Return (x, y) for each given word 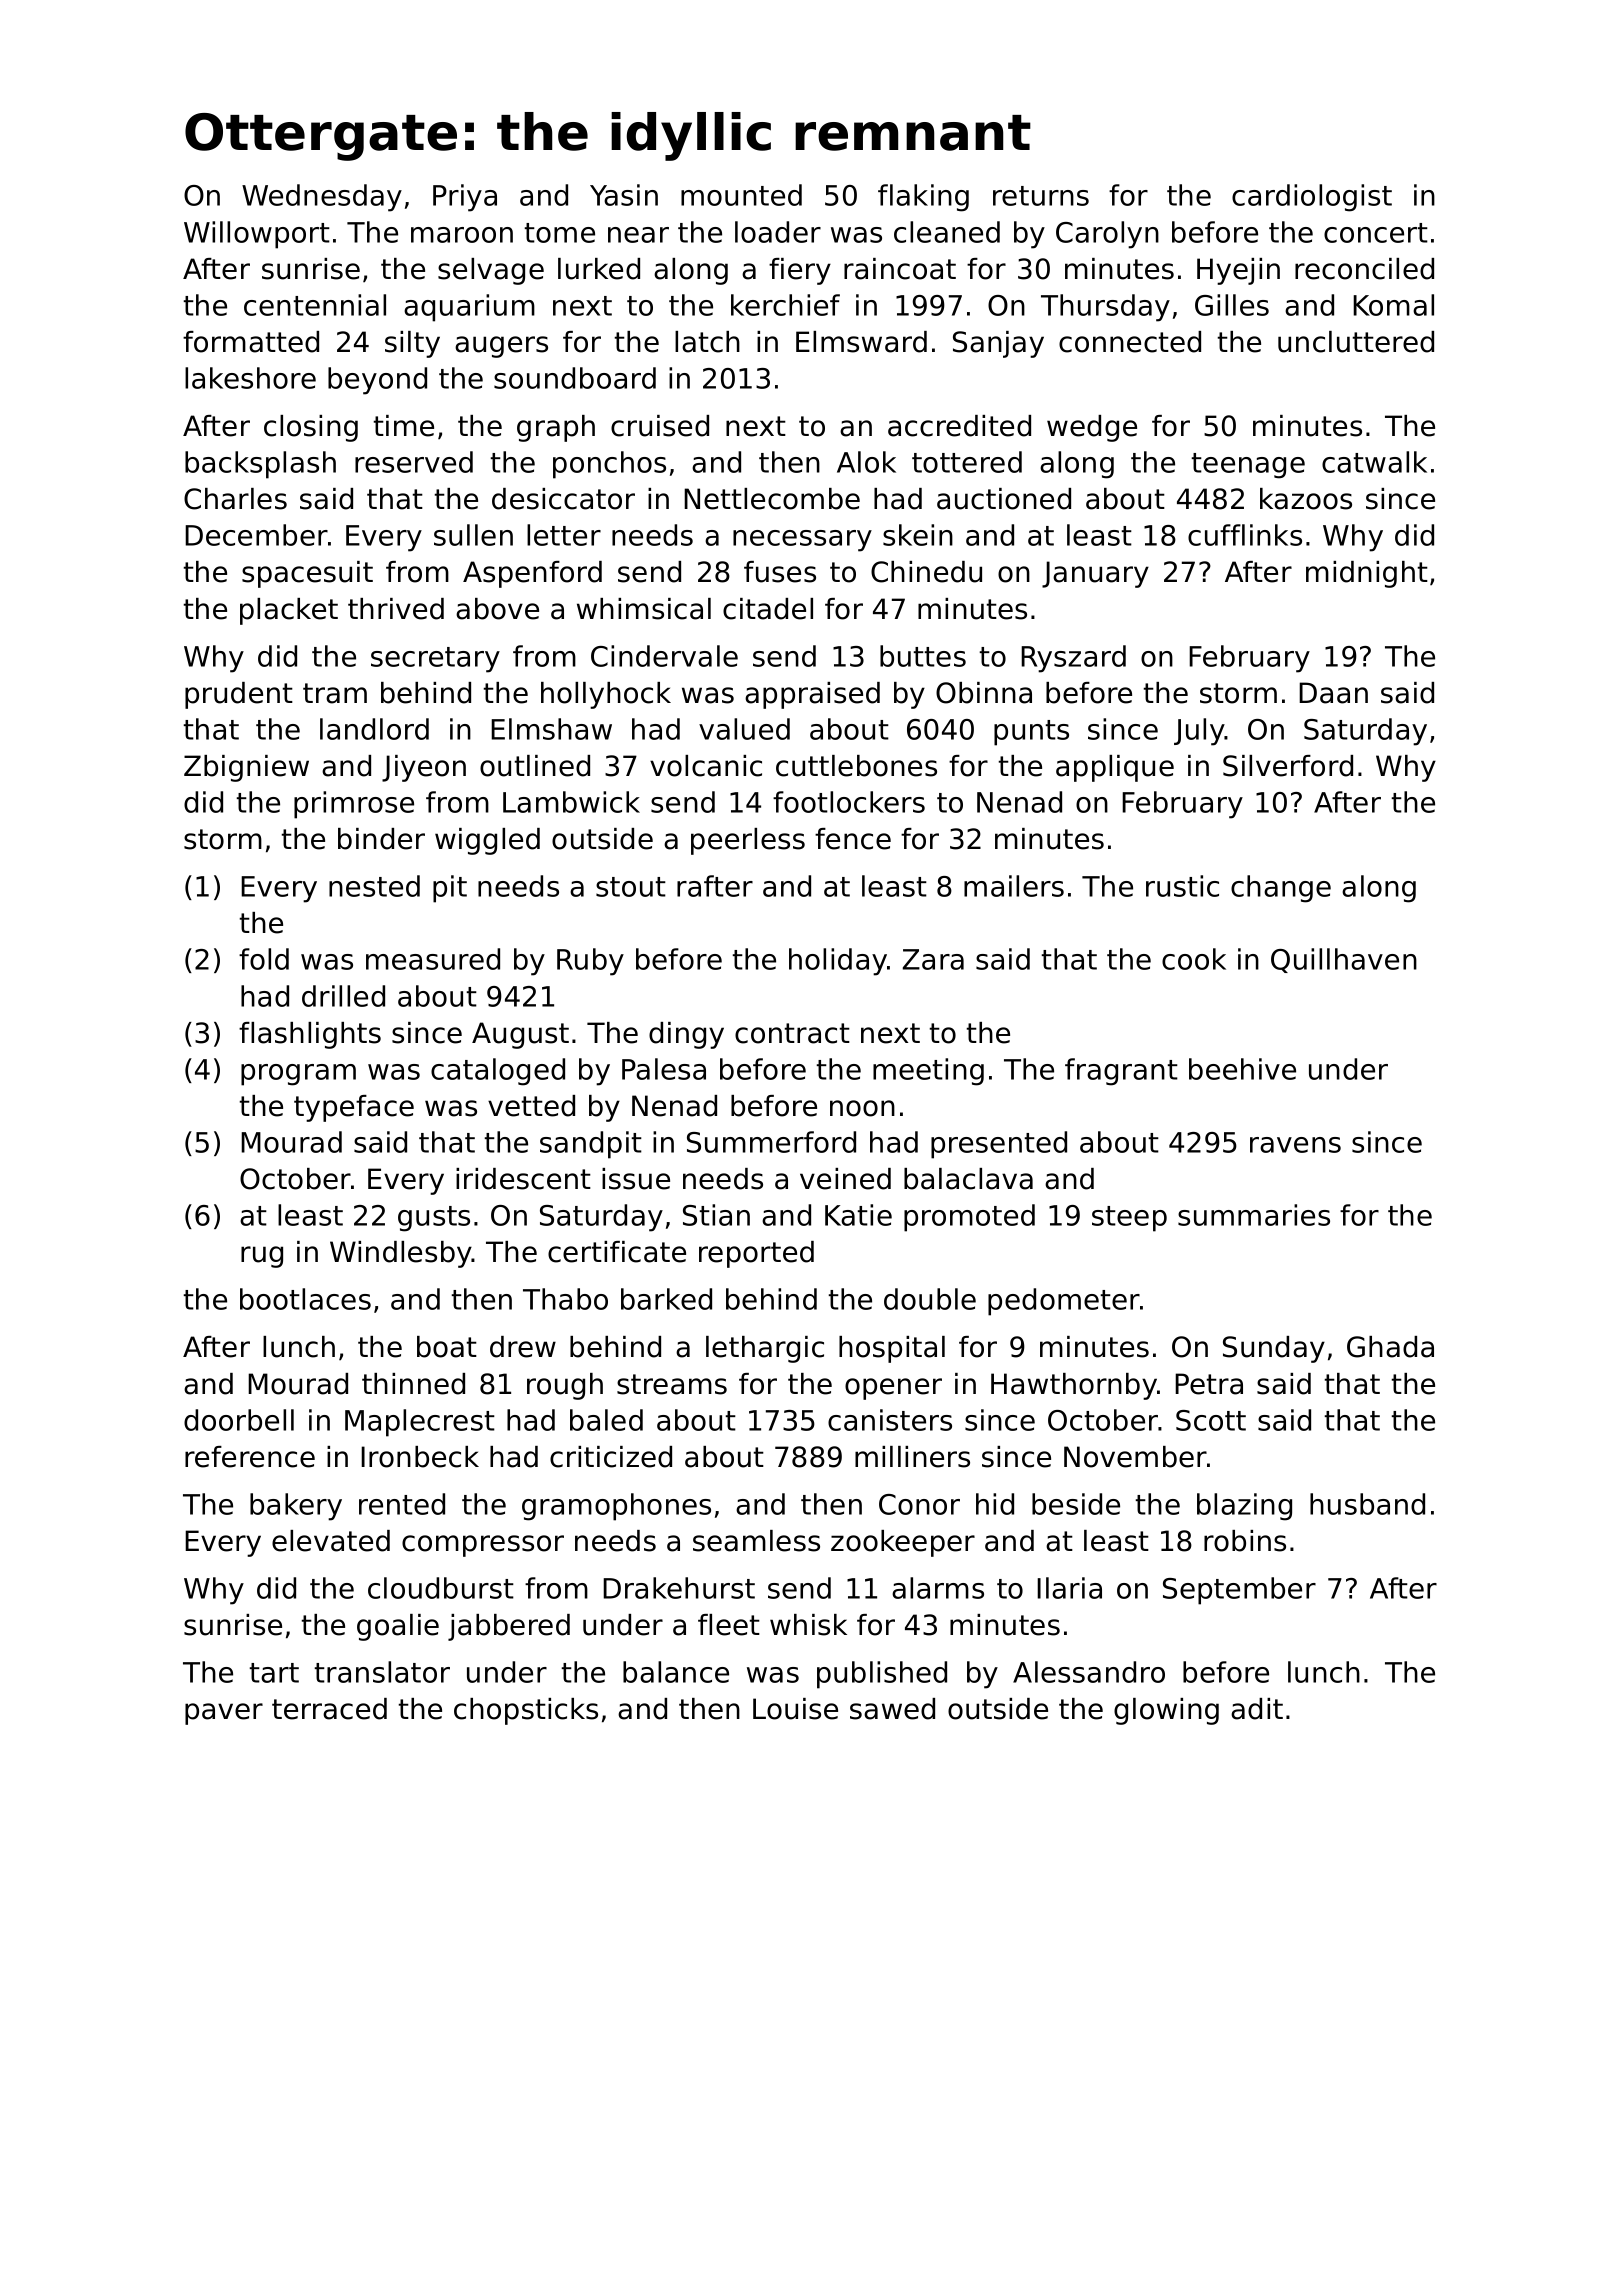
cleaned (947, 232)
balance (676, 1672)
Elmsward (861, 342)
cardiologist (1312, 198)
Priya (465, 198)
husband (1367, 1504)
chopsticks (526, 1711)
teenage (1248, 466)
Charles (235, 499)
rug (262, 1257)
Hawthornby (1074, 1386)
